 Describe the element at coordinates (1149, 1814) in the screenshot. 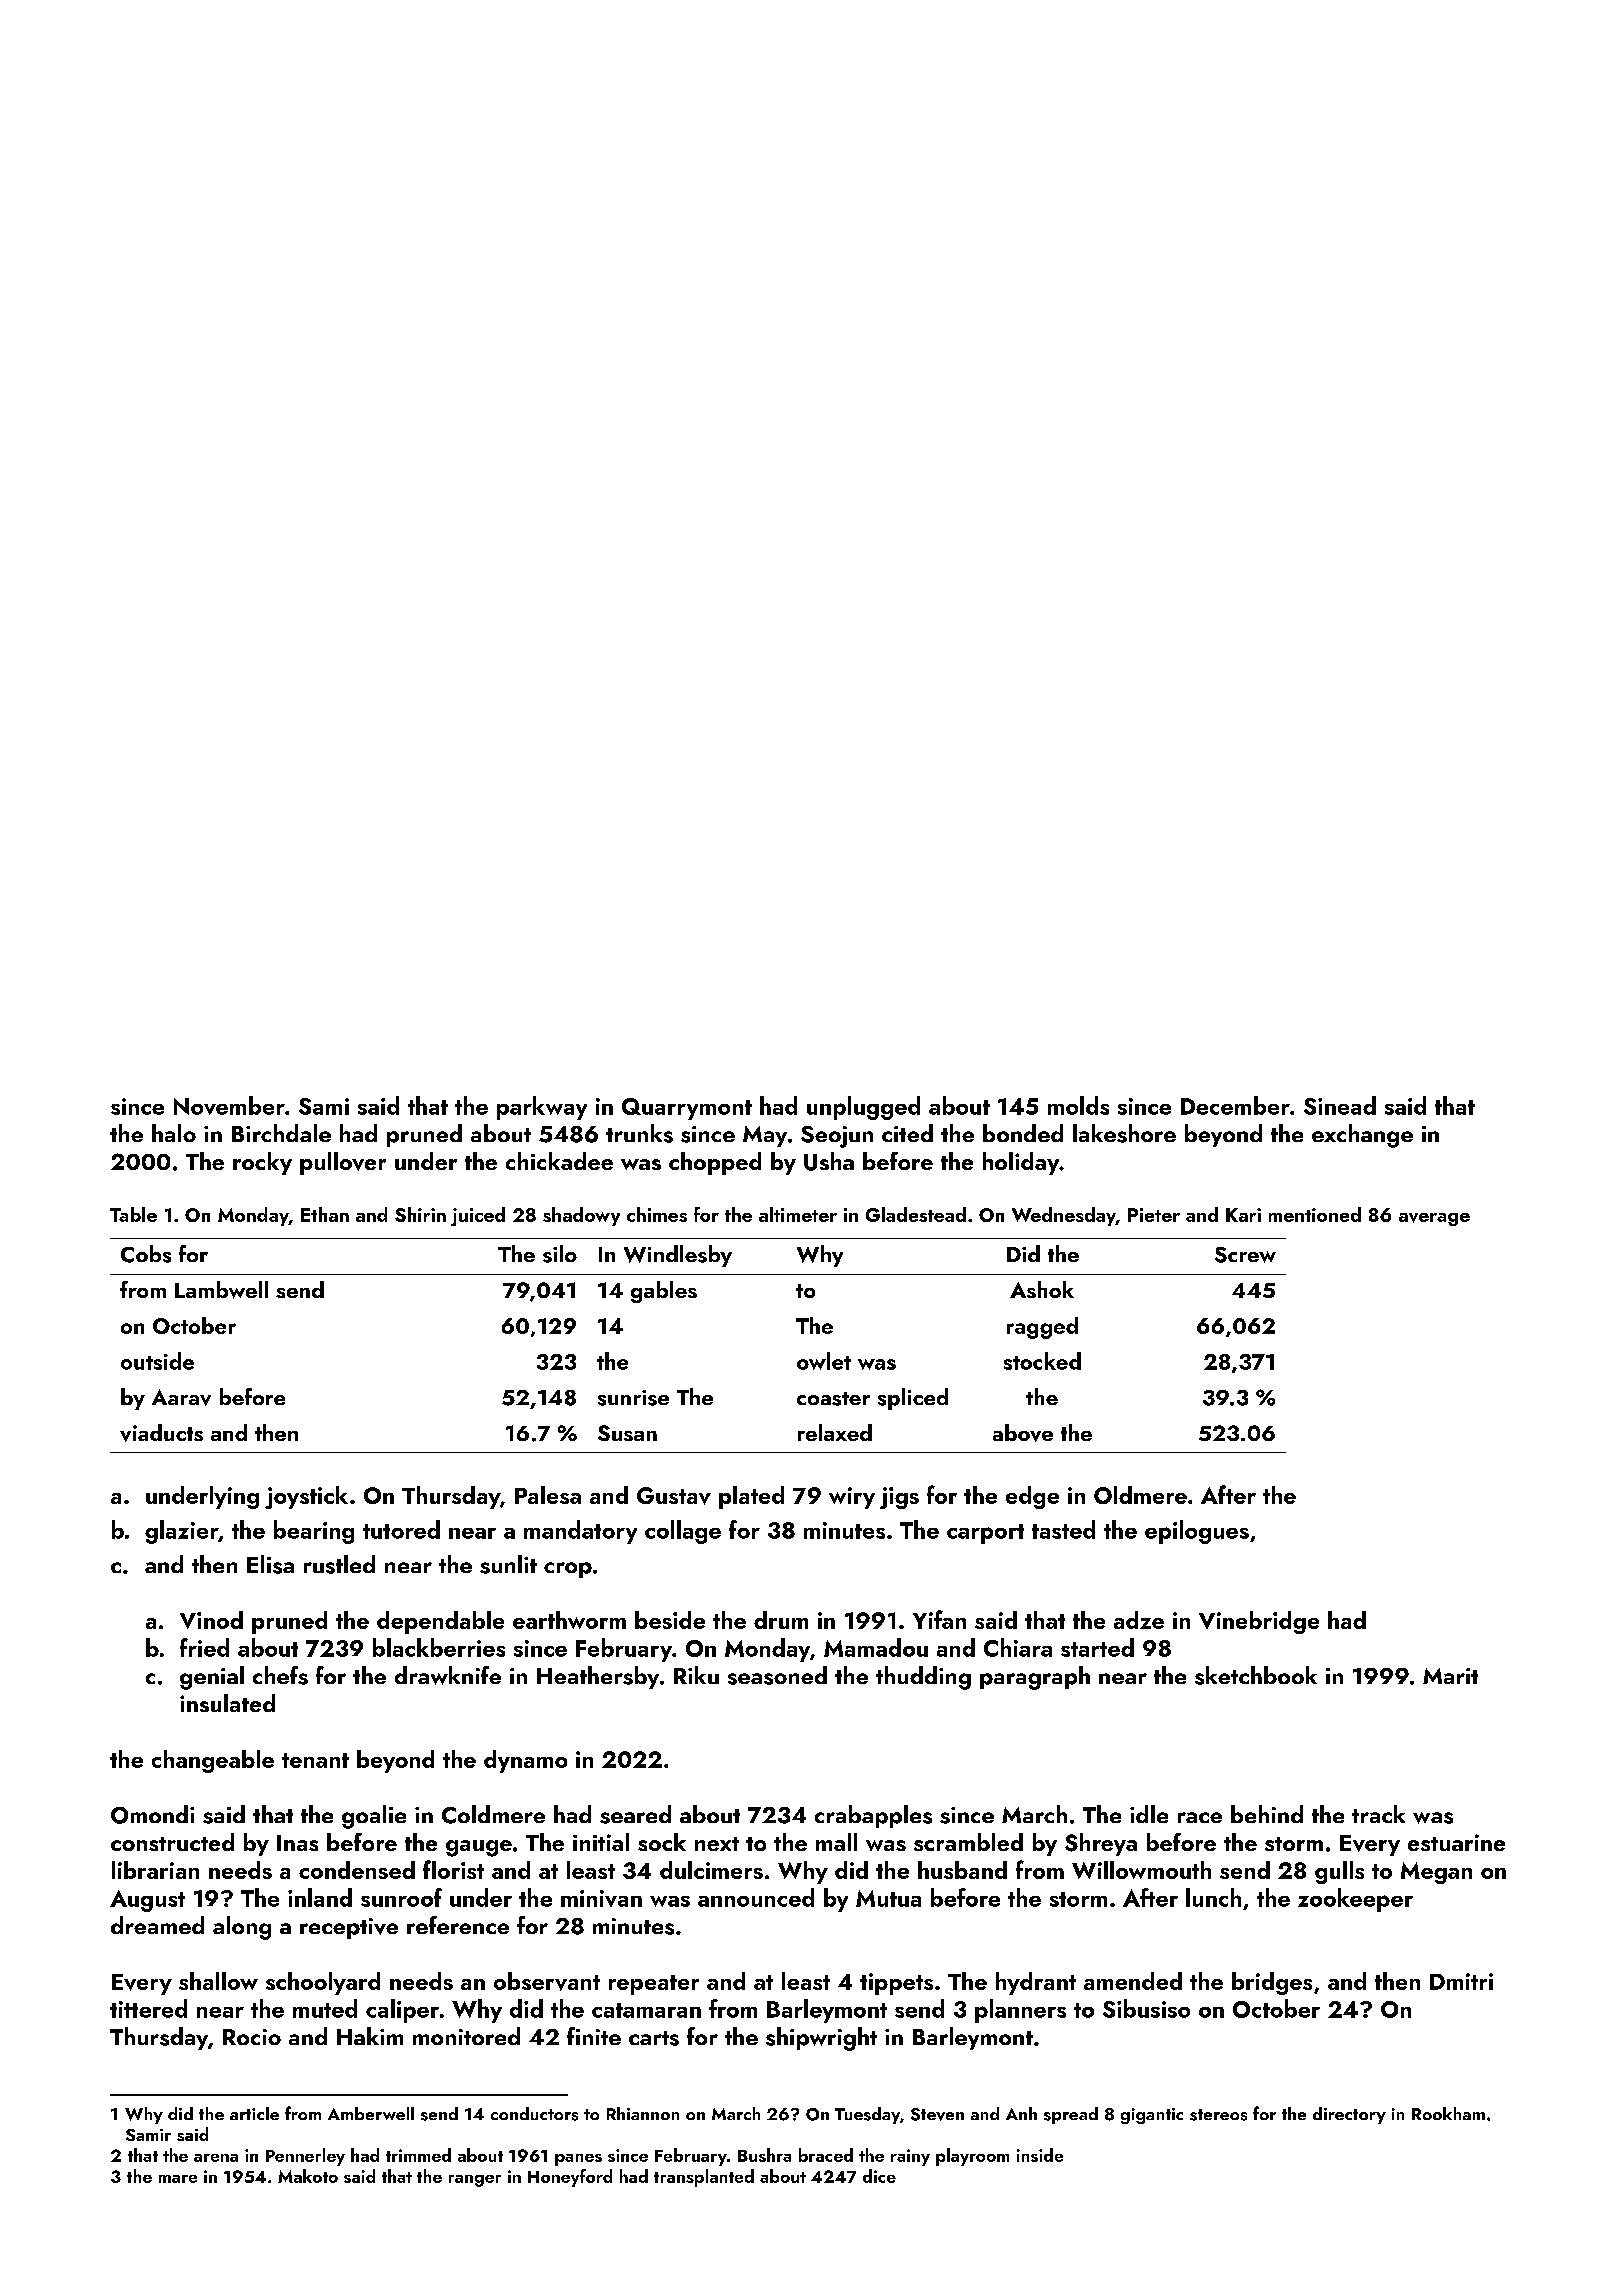

I see `idle` at that location.
